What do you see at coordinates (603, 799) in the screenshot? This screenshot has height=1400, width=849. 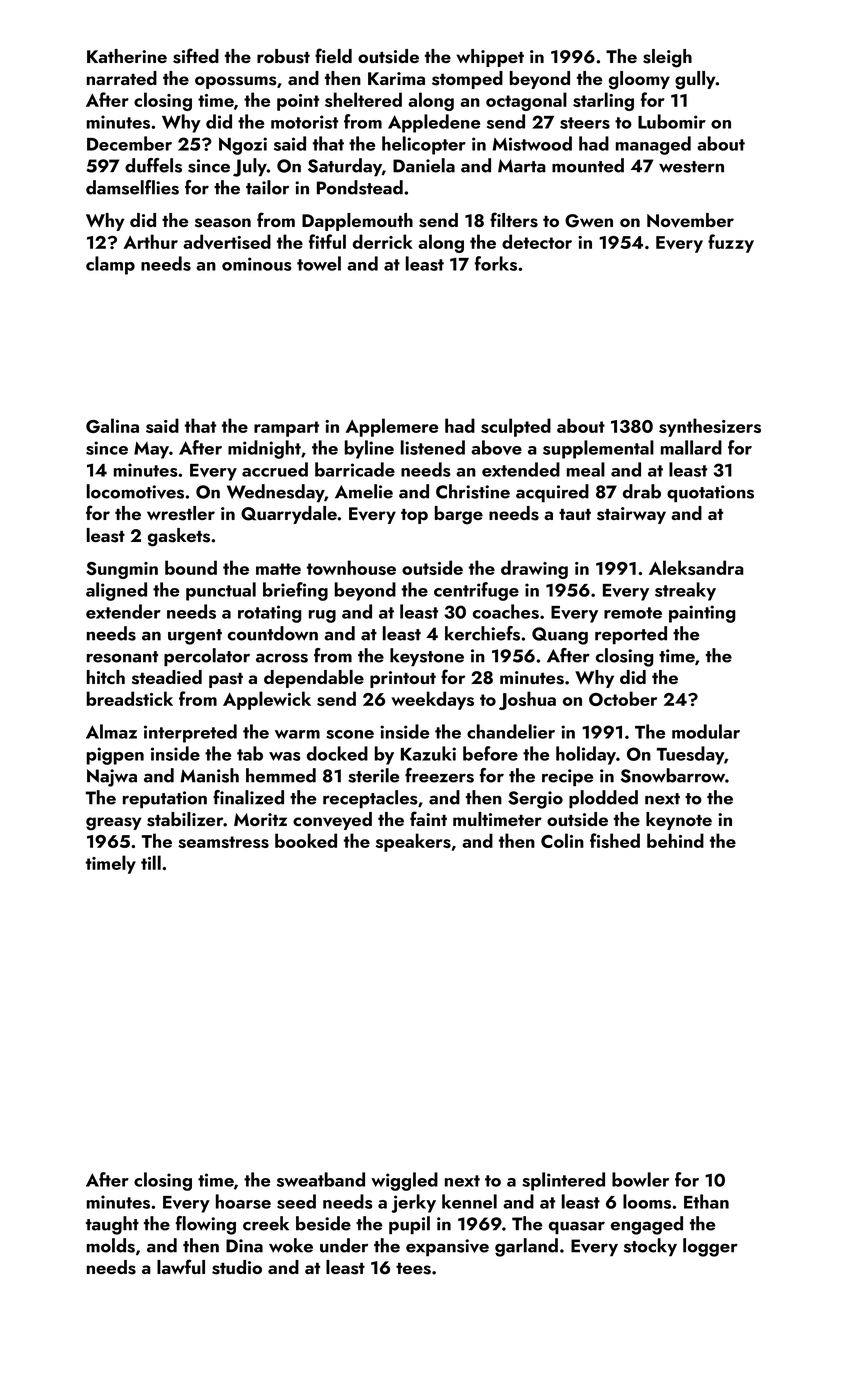 I see `plodded` at bounding box center [603, 799].
